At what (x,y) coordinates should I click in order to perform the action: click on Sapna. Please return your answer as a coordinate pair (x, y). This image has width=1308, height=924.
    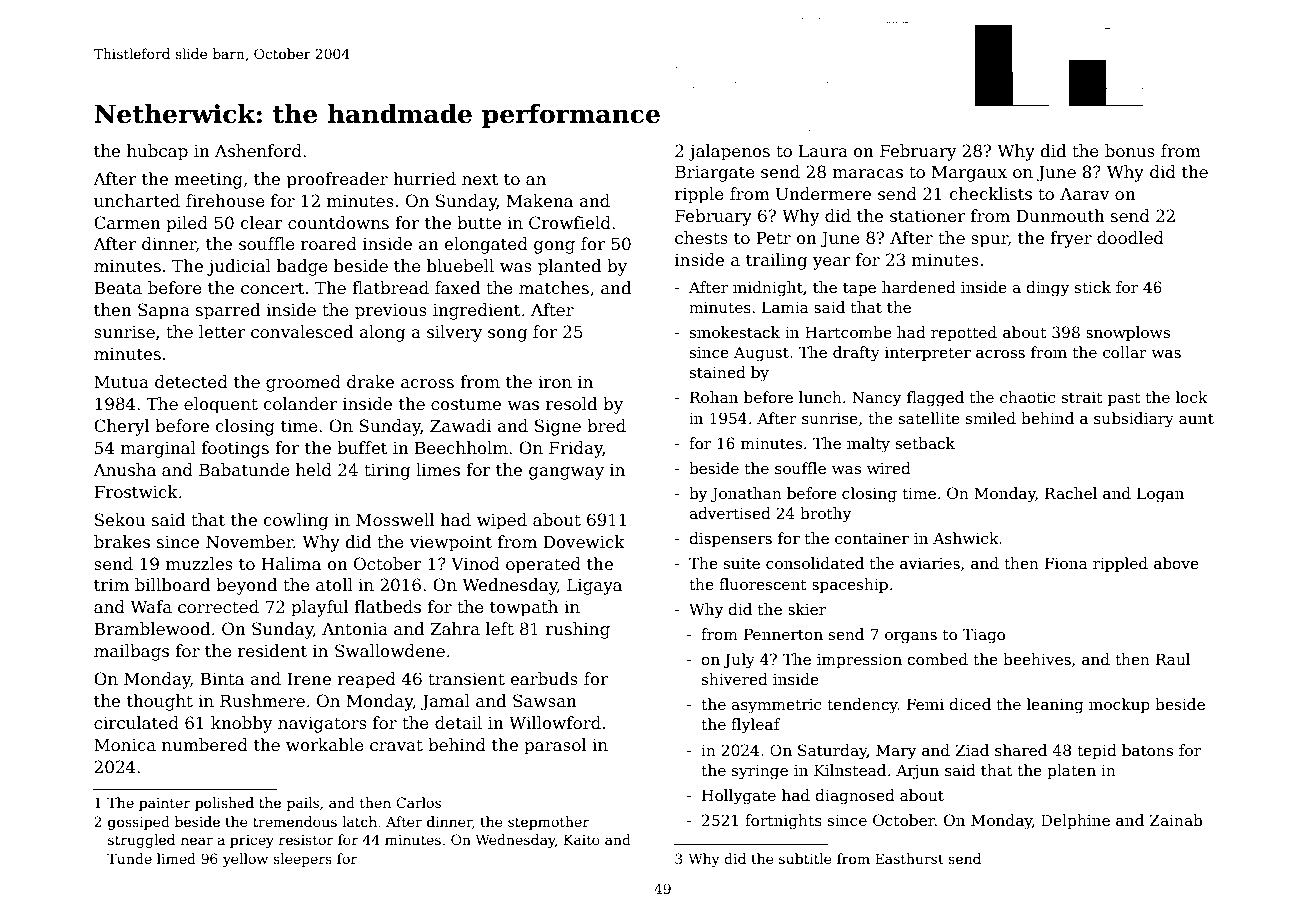
    Looking at the image, I should click on (164, 311).
